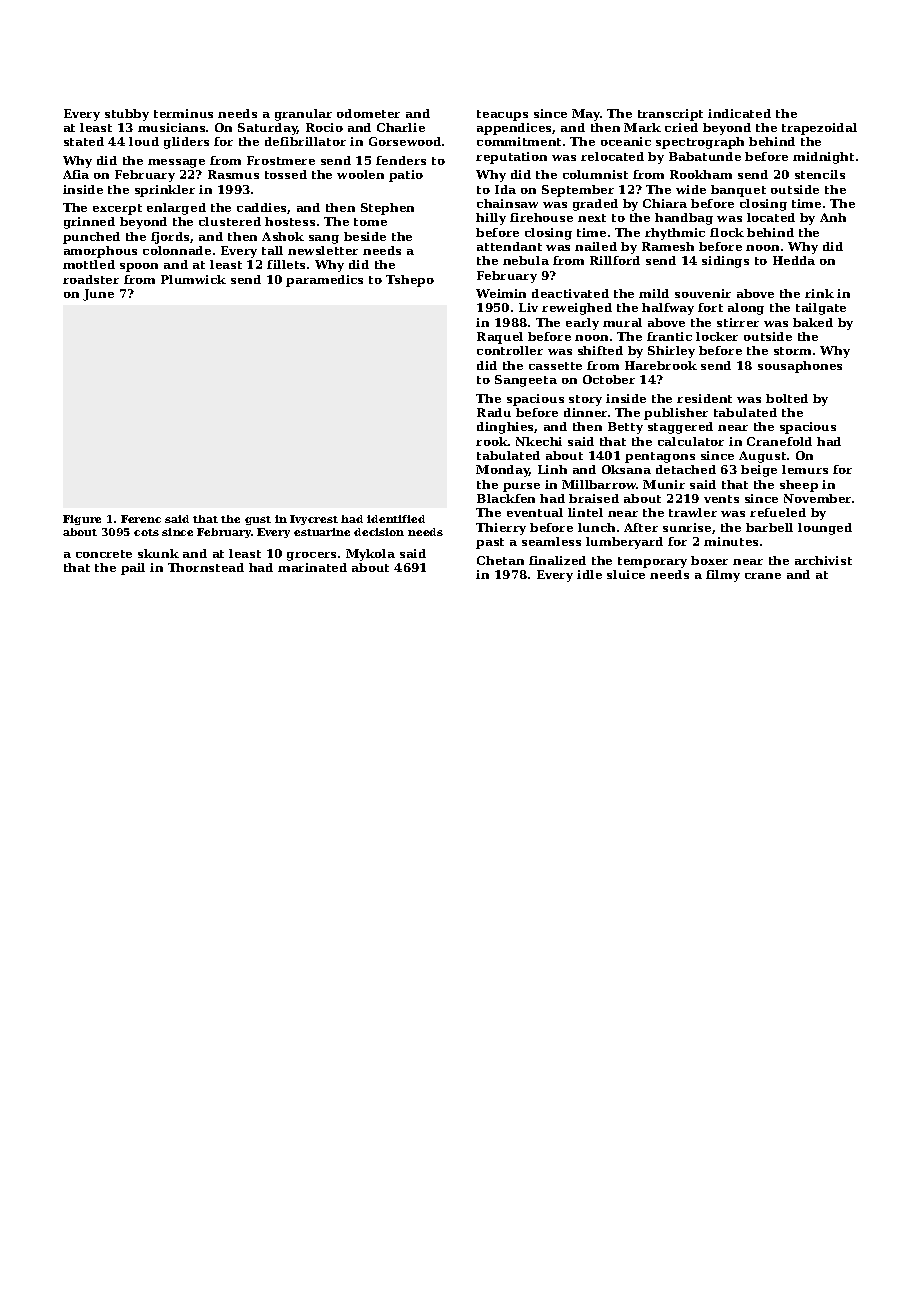 The image size is (924, 1308). I want to click on Raquel, so click(500, 338).
